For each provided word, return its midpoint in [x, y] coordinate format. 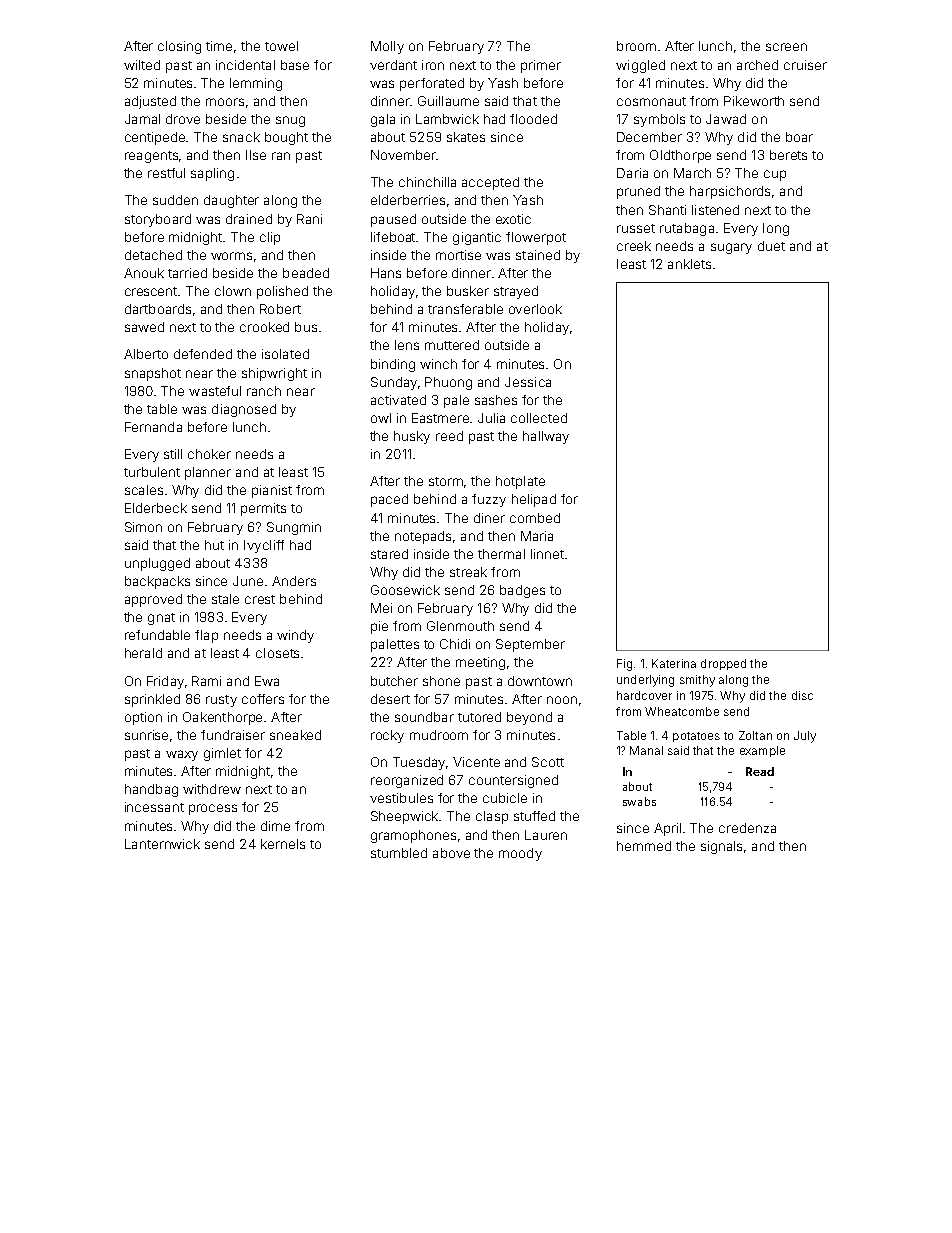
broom [636, 46]
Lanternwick [162, 844]
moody [520, 854]
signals [721, 847]
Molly [387, 47]
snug [290, 121]
